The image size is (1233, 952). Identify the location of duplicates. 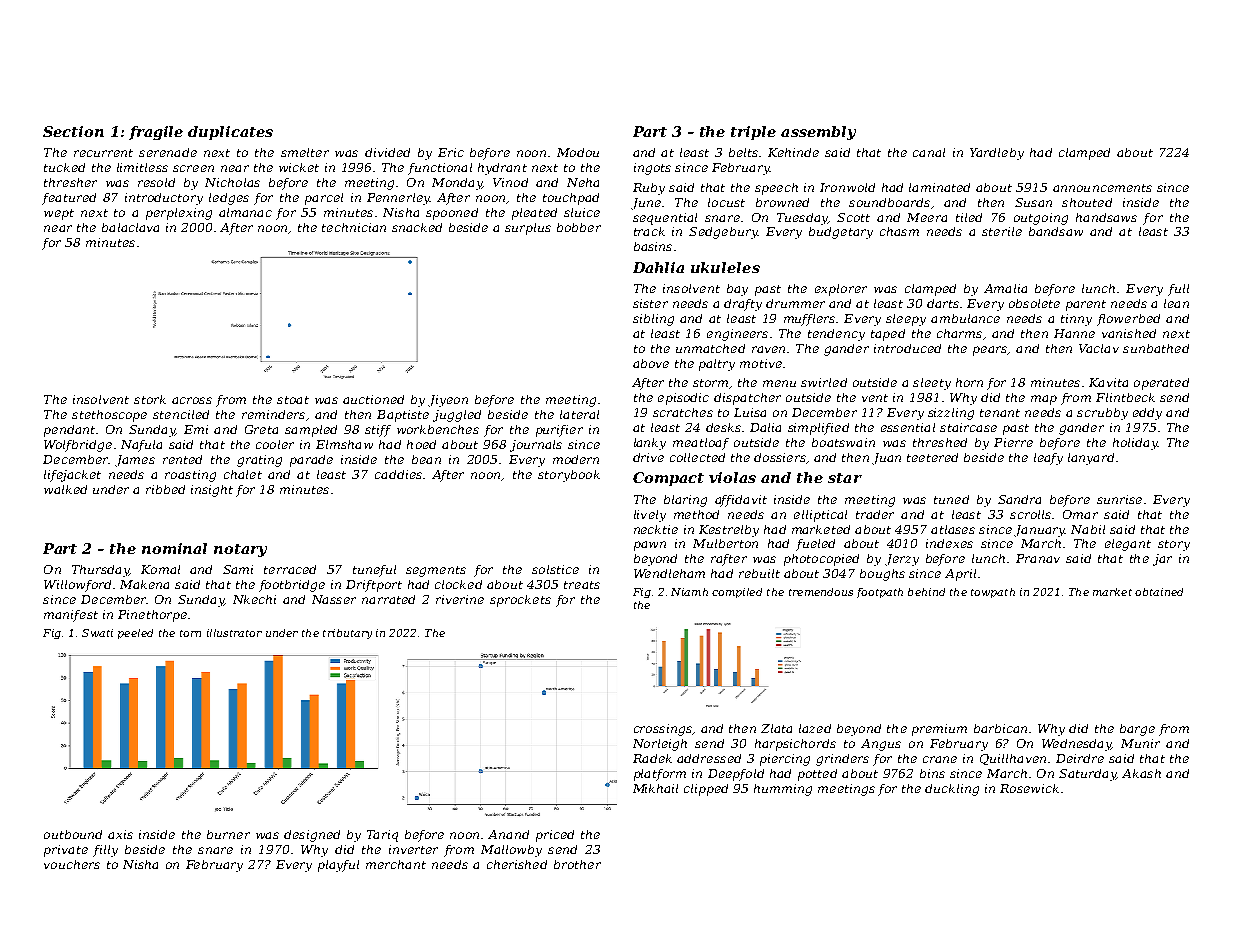
(230, 133).
